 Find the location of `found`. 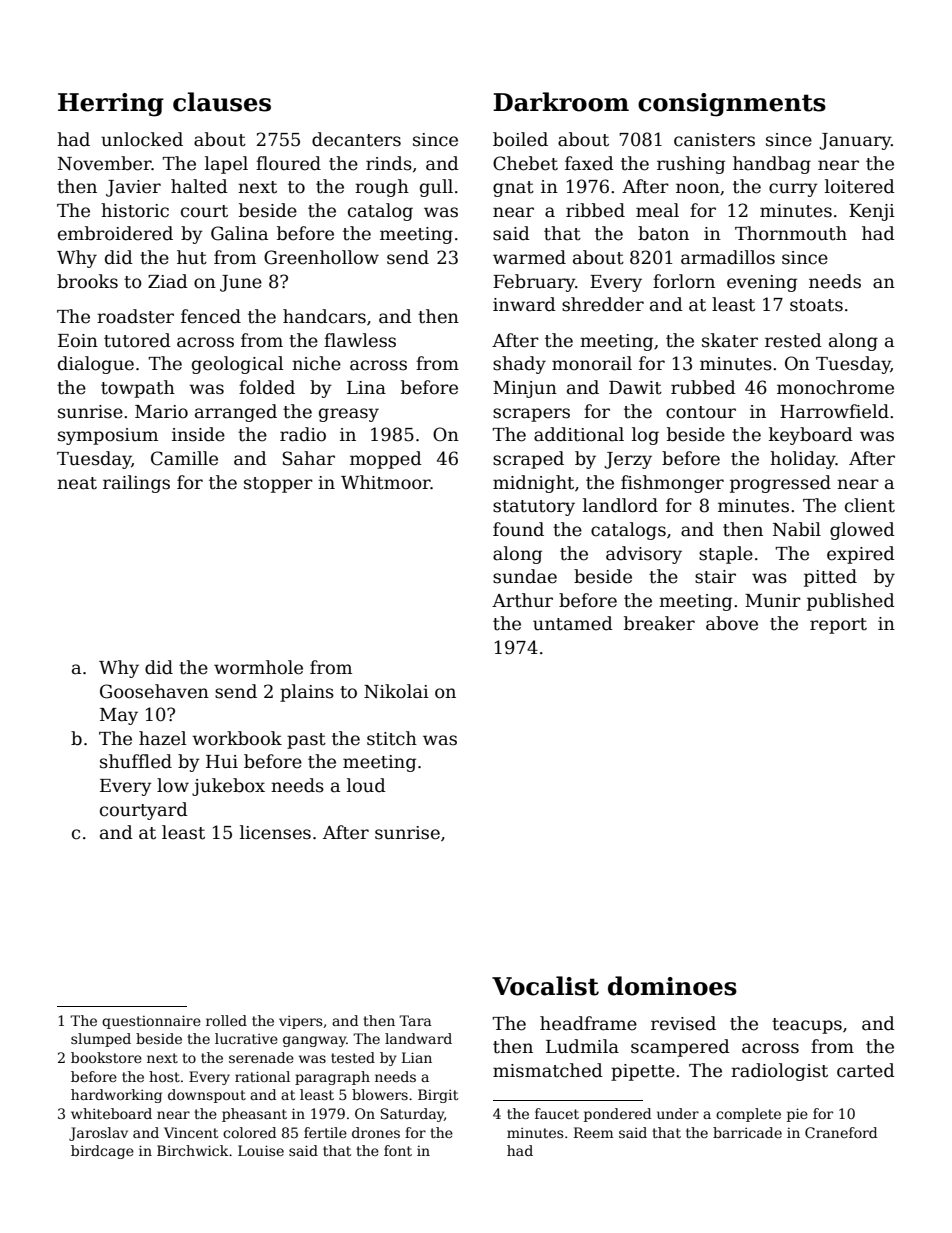

found is located at coordinates (518, 529).
